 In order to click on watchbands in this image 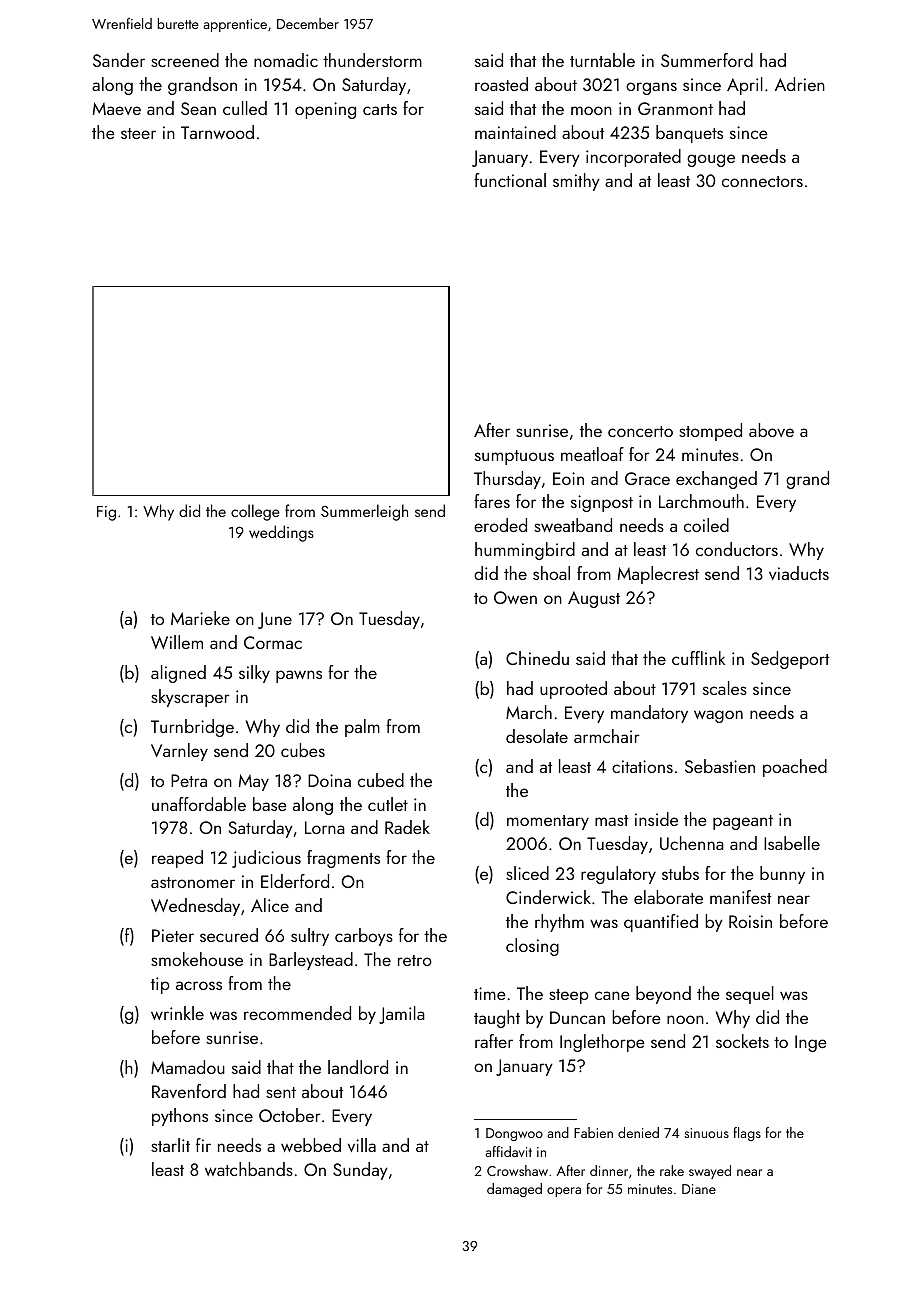, I will do `click(249, 1169)`.
